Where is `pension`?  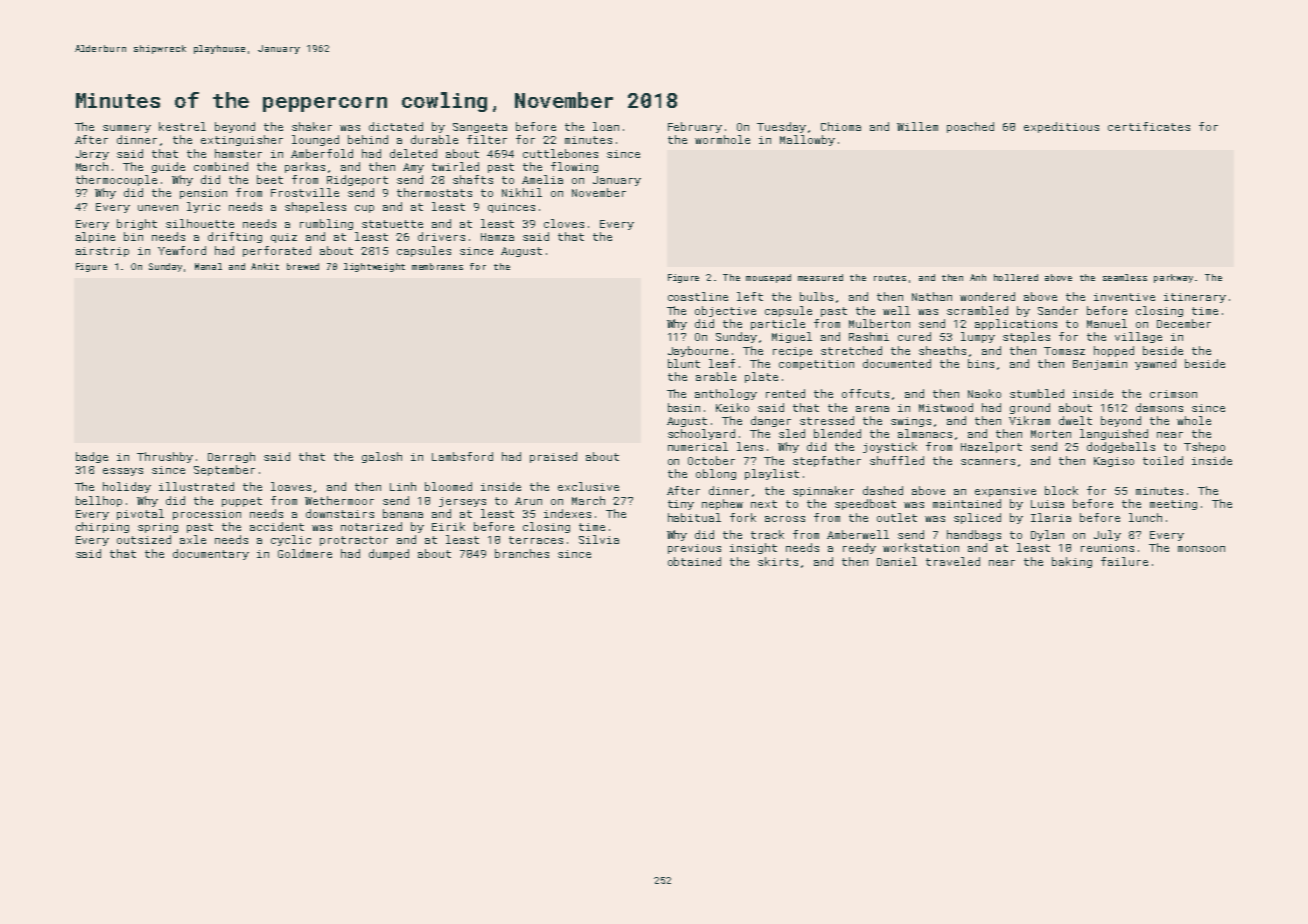
pension is located at coordinates (203, 194).
